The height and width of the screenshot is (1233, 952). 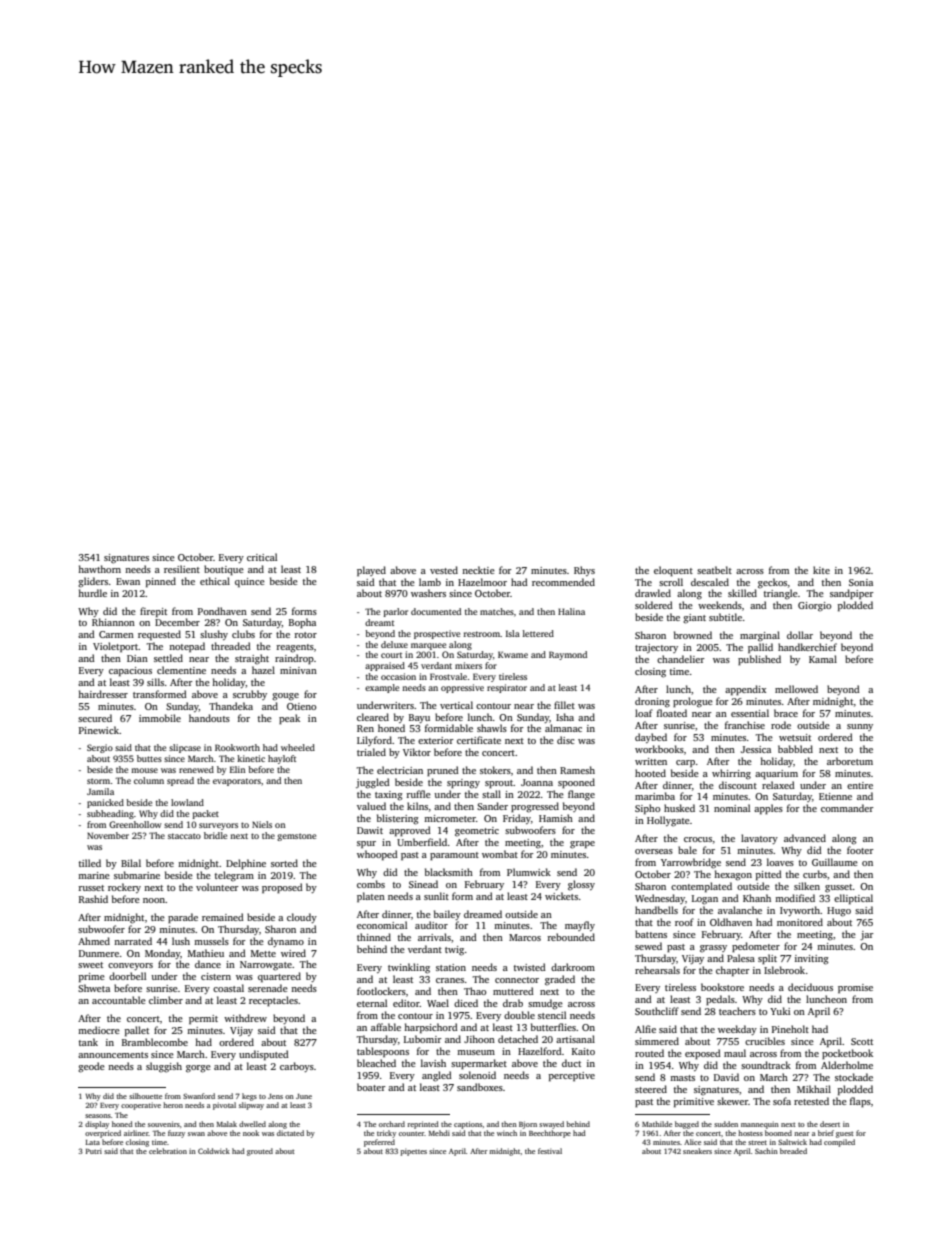 What do you see at coordinates (768, 809) in the screenshot?
I see `apples` at bounding box center [768, 809].
